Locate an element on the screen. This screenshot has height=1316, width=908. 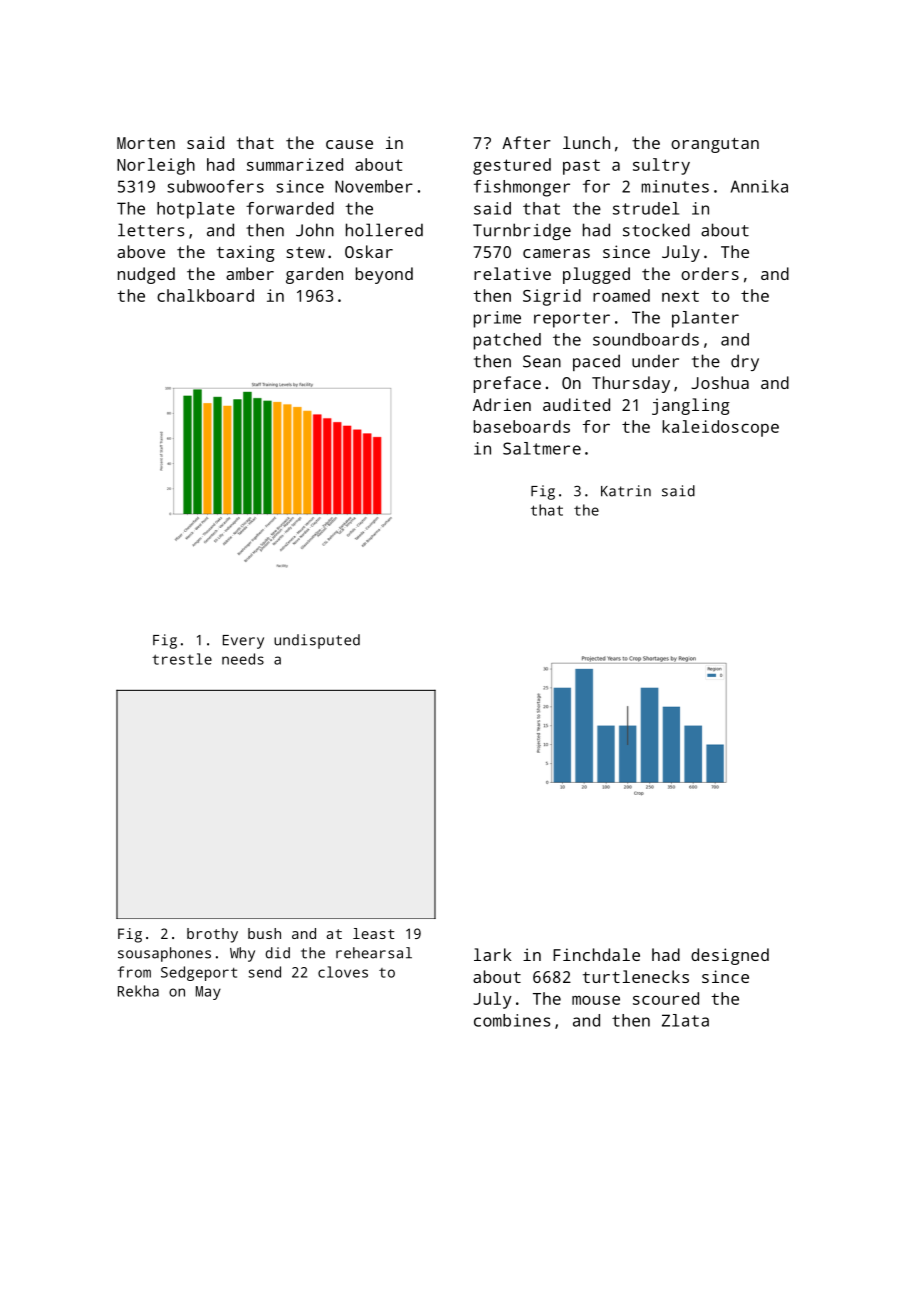
lunch is located at coordinates (586, 142).
